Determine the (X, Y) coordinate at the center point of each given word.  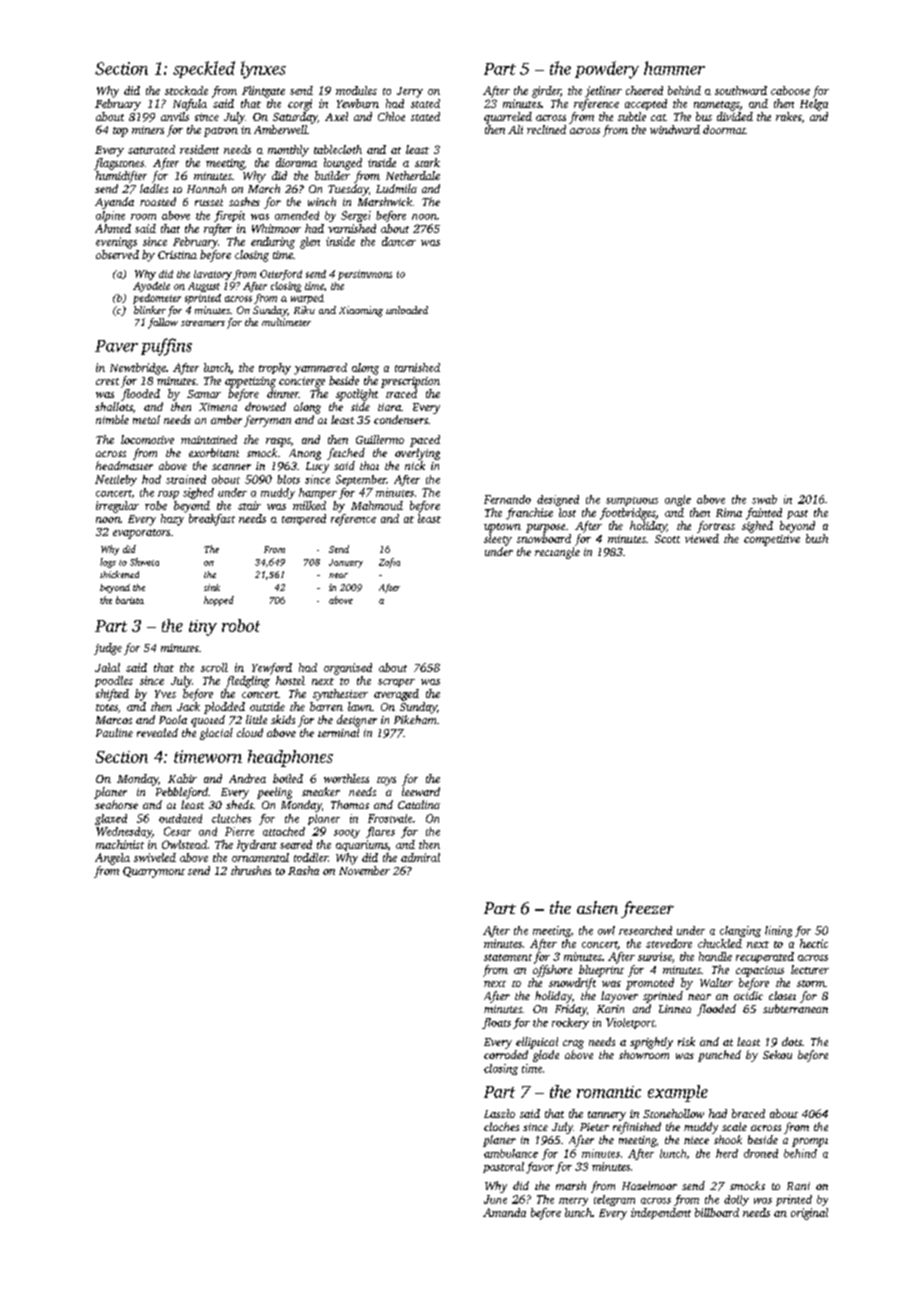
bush (817, 538)
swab (764, 499)
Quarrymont (154, 872)
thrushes (251, 870)
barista (130, 600)
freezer (647, 909)
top (120, 132)
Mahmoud (377, 505)
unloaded (407, 310)
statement (508, 957)
